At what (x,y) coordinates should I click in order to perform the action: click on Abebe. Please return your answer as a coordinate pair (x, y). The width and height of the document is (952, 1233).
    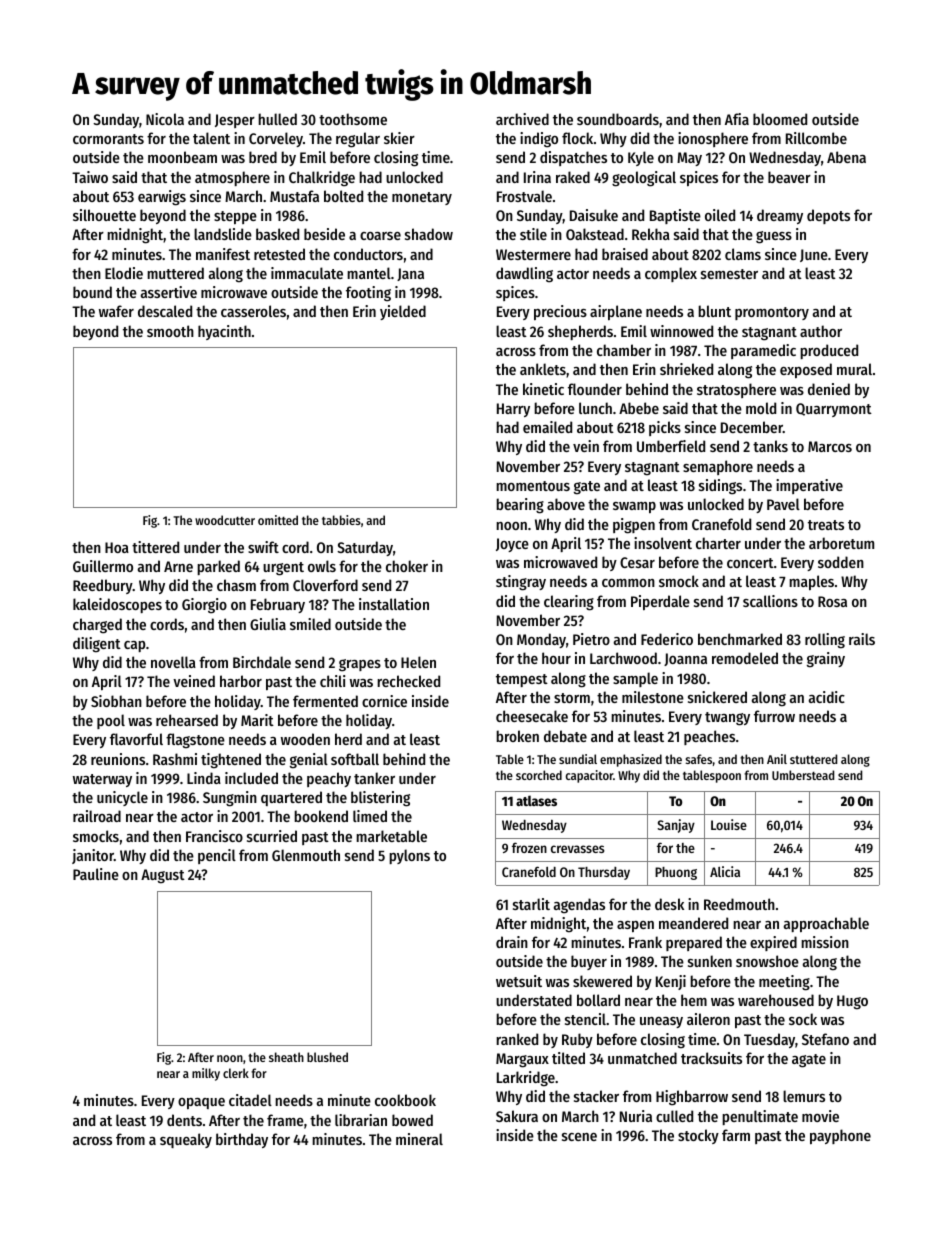
    Looking at the image, I should click on (639, 408).
